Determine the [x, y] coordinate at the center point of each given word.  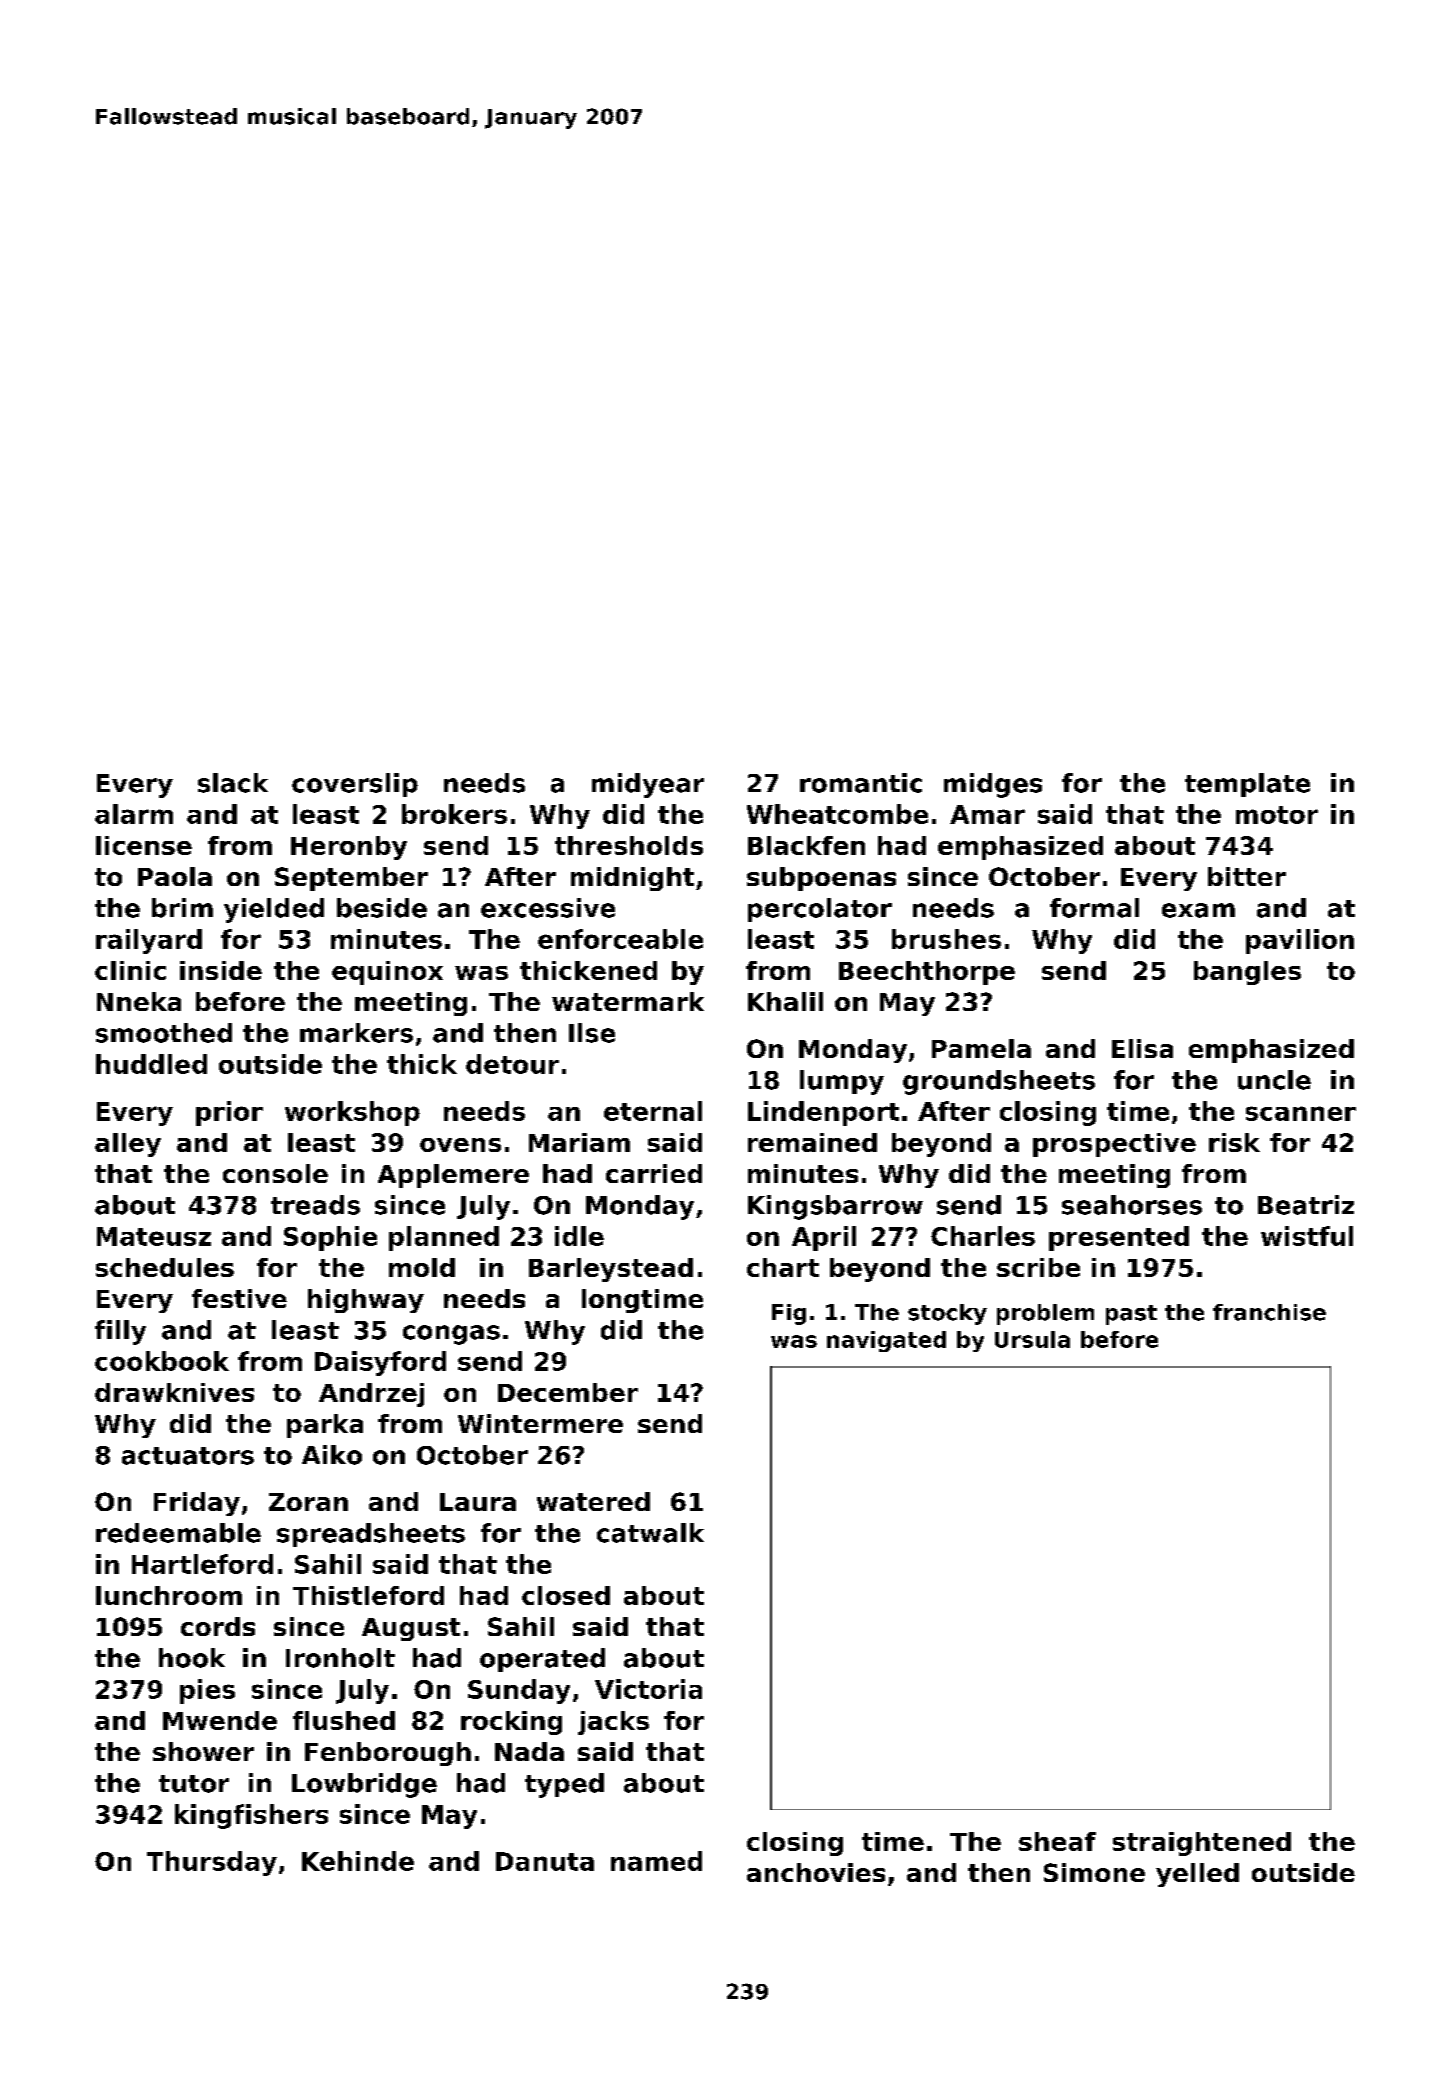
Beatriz [1306, 1205]
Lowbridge [364, 1785]
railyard [149, 941]
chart [783, 1267]
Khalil [785, 1001]
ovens [460, 1145]
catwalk [650, 1533]
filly [120, 1332]
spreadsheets [371, 1535]
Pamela [981, 1048]
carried [654, 1173]
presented [1119, 1238]
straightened [1202, 1844]
